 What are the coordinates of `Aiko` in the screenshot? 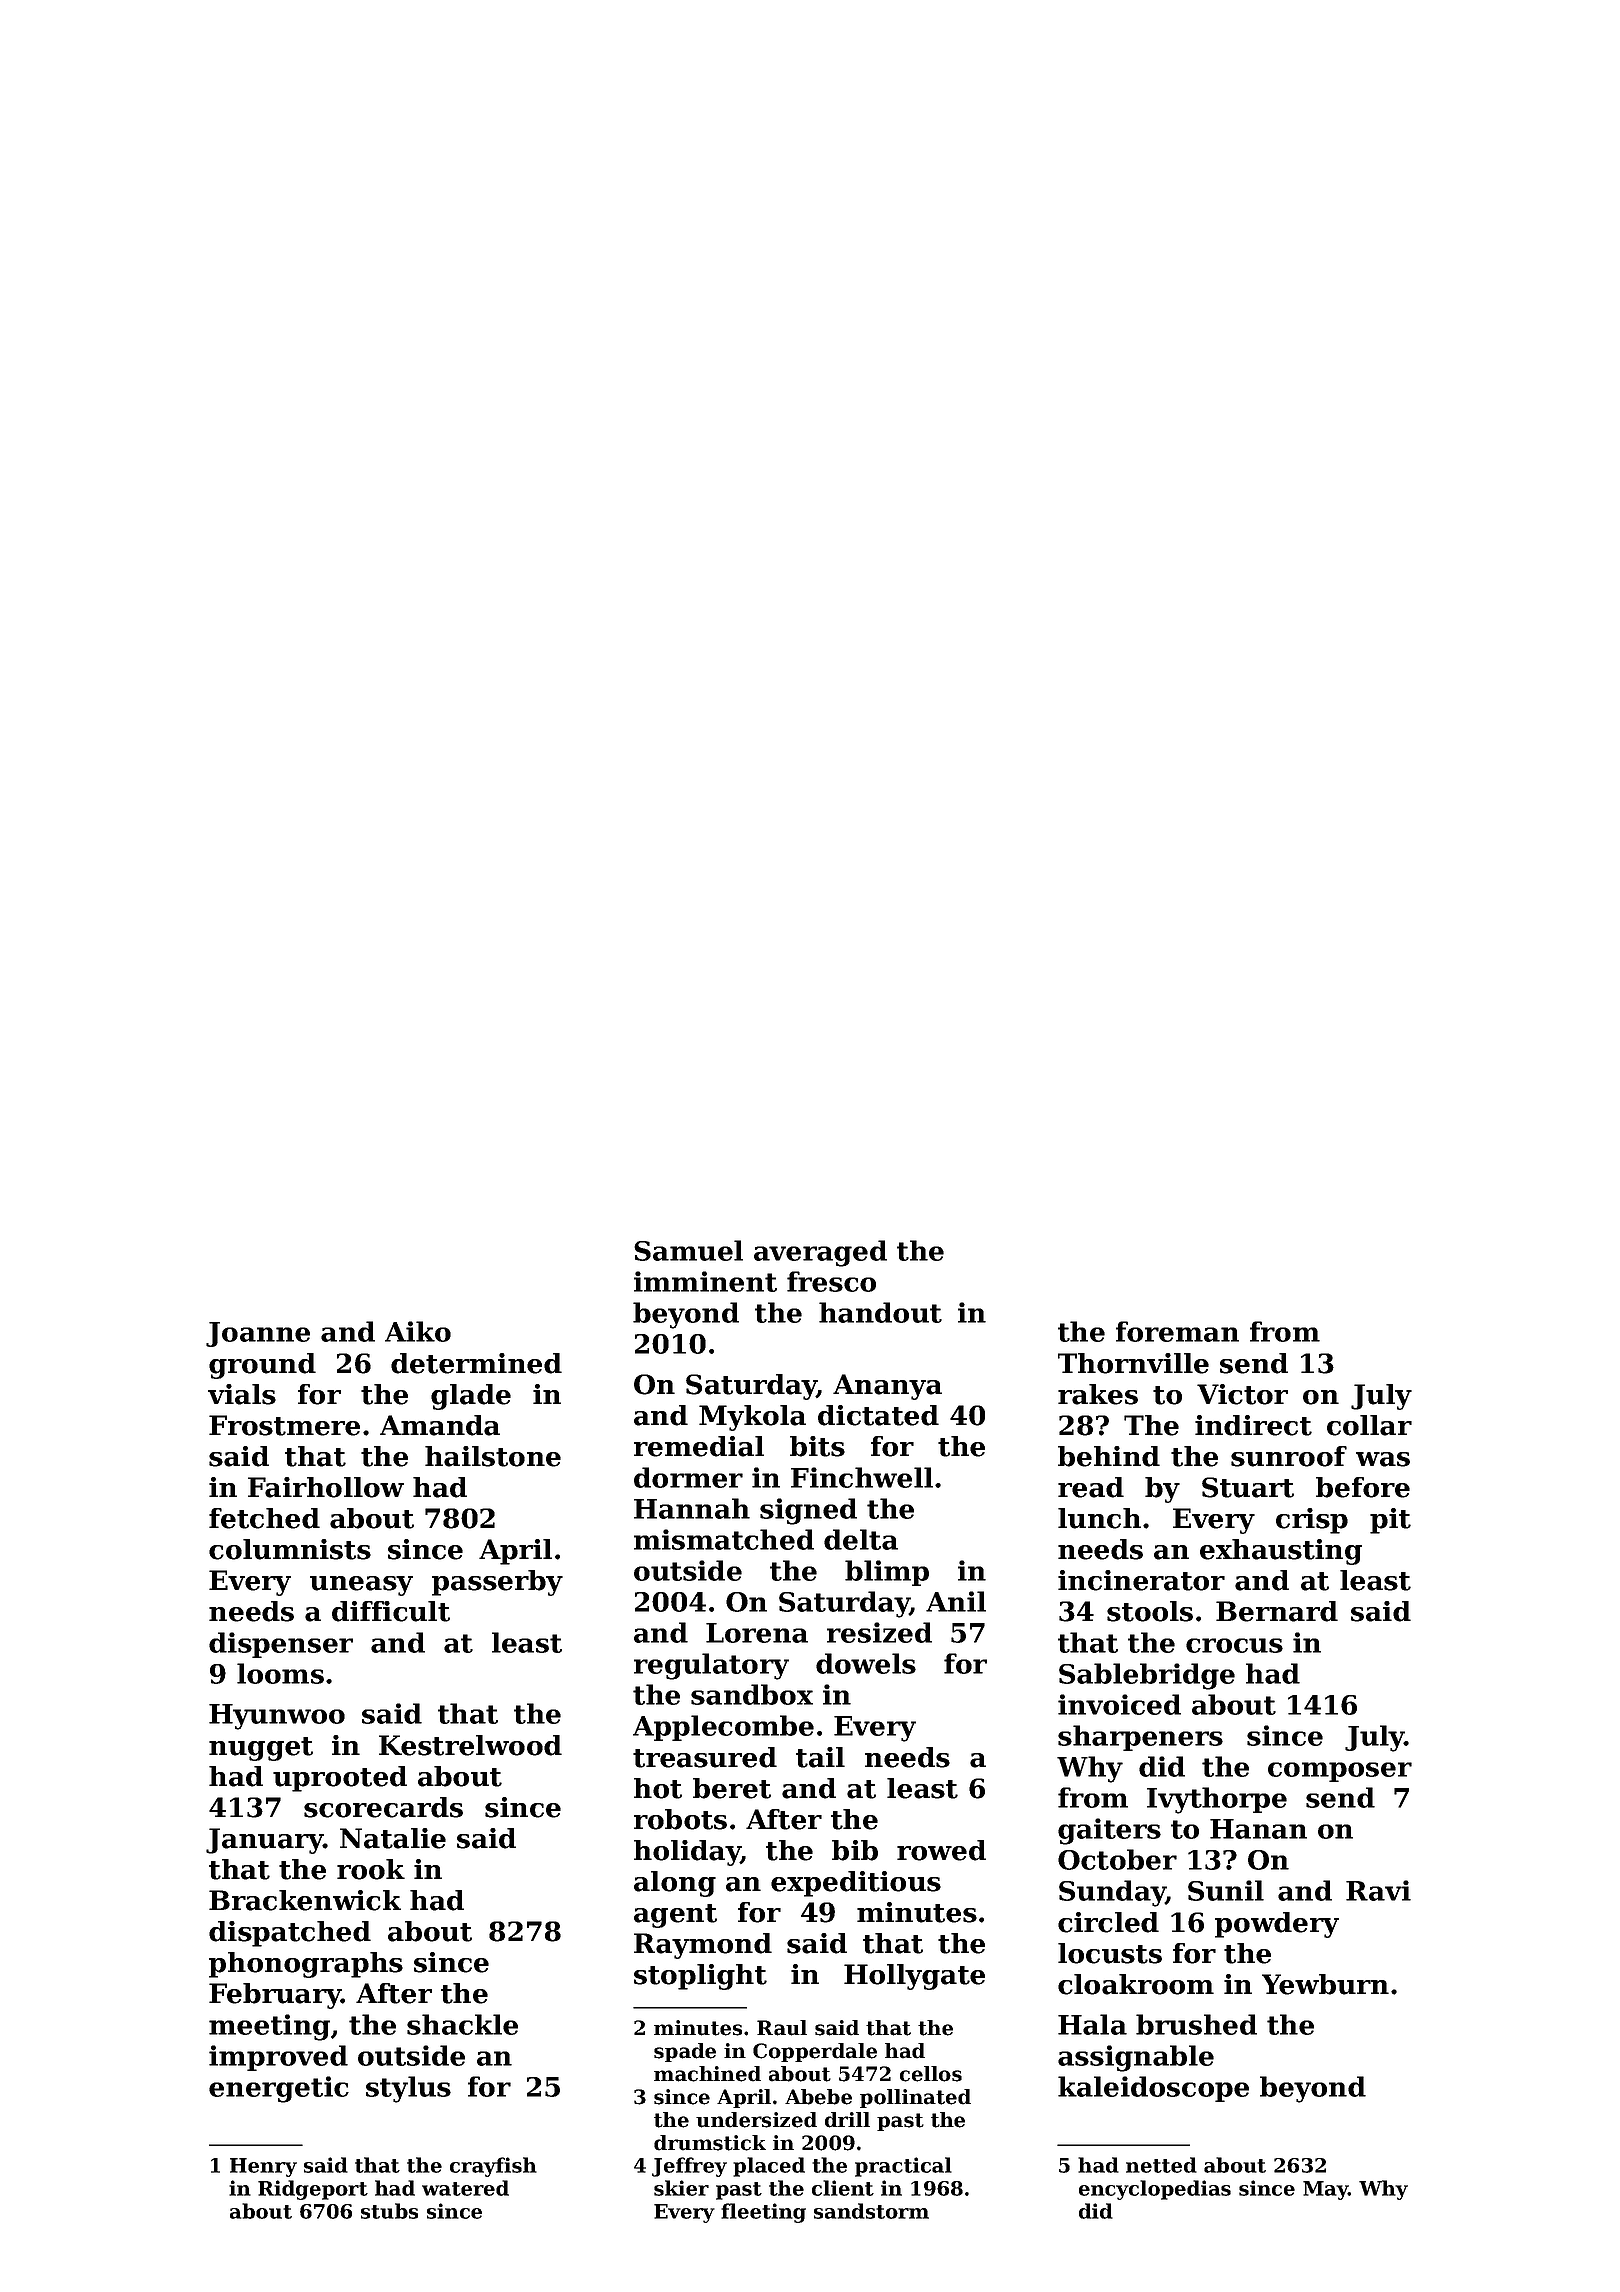 It's located at (418, 1331).
